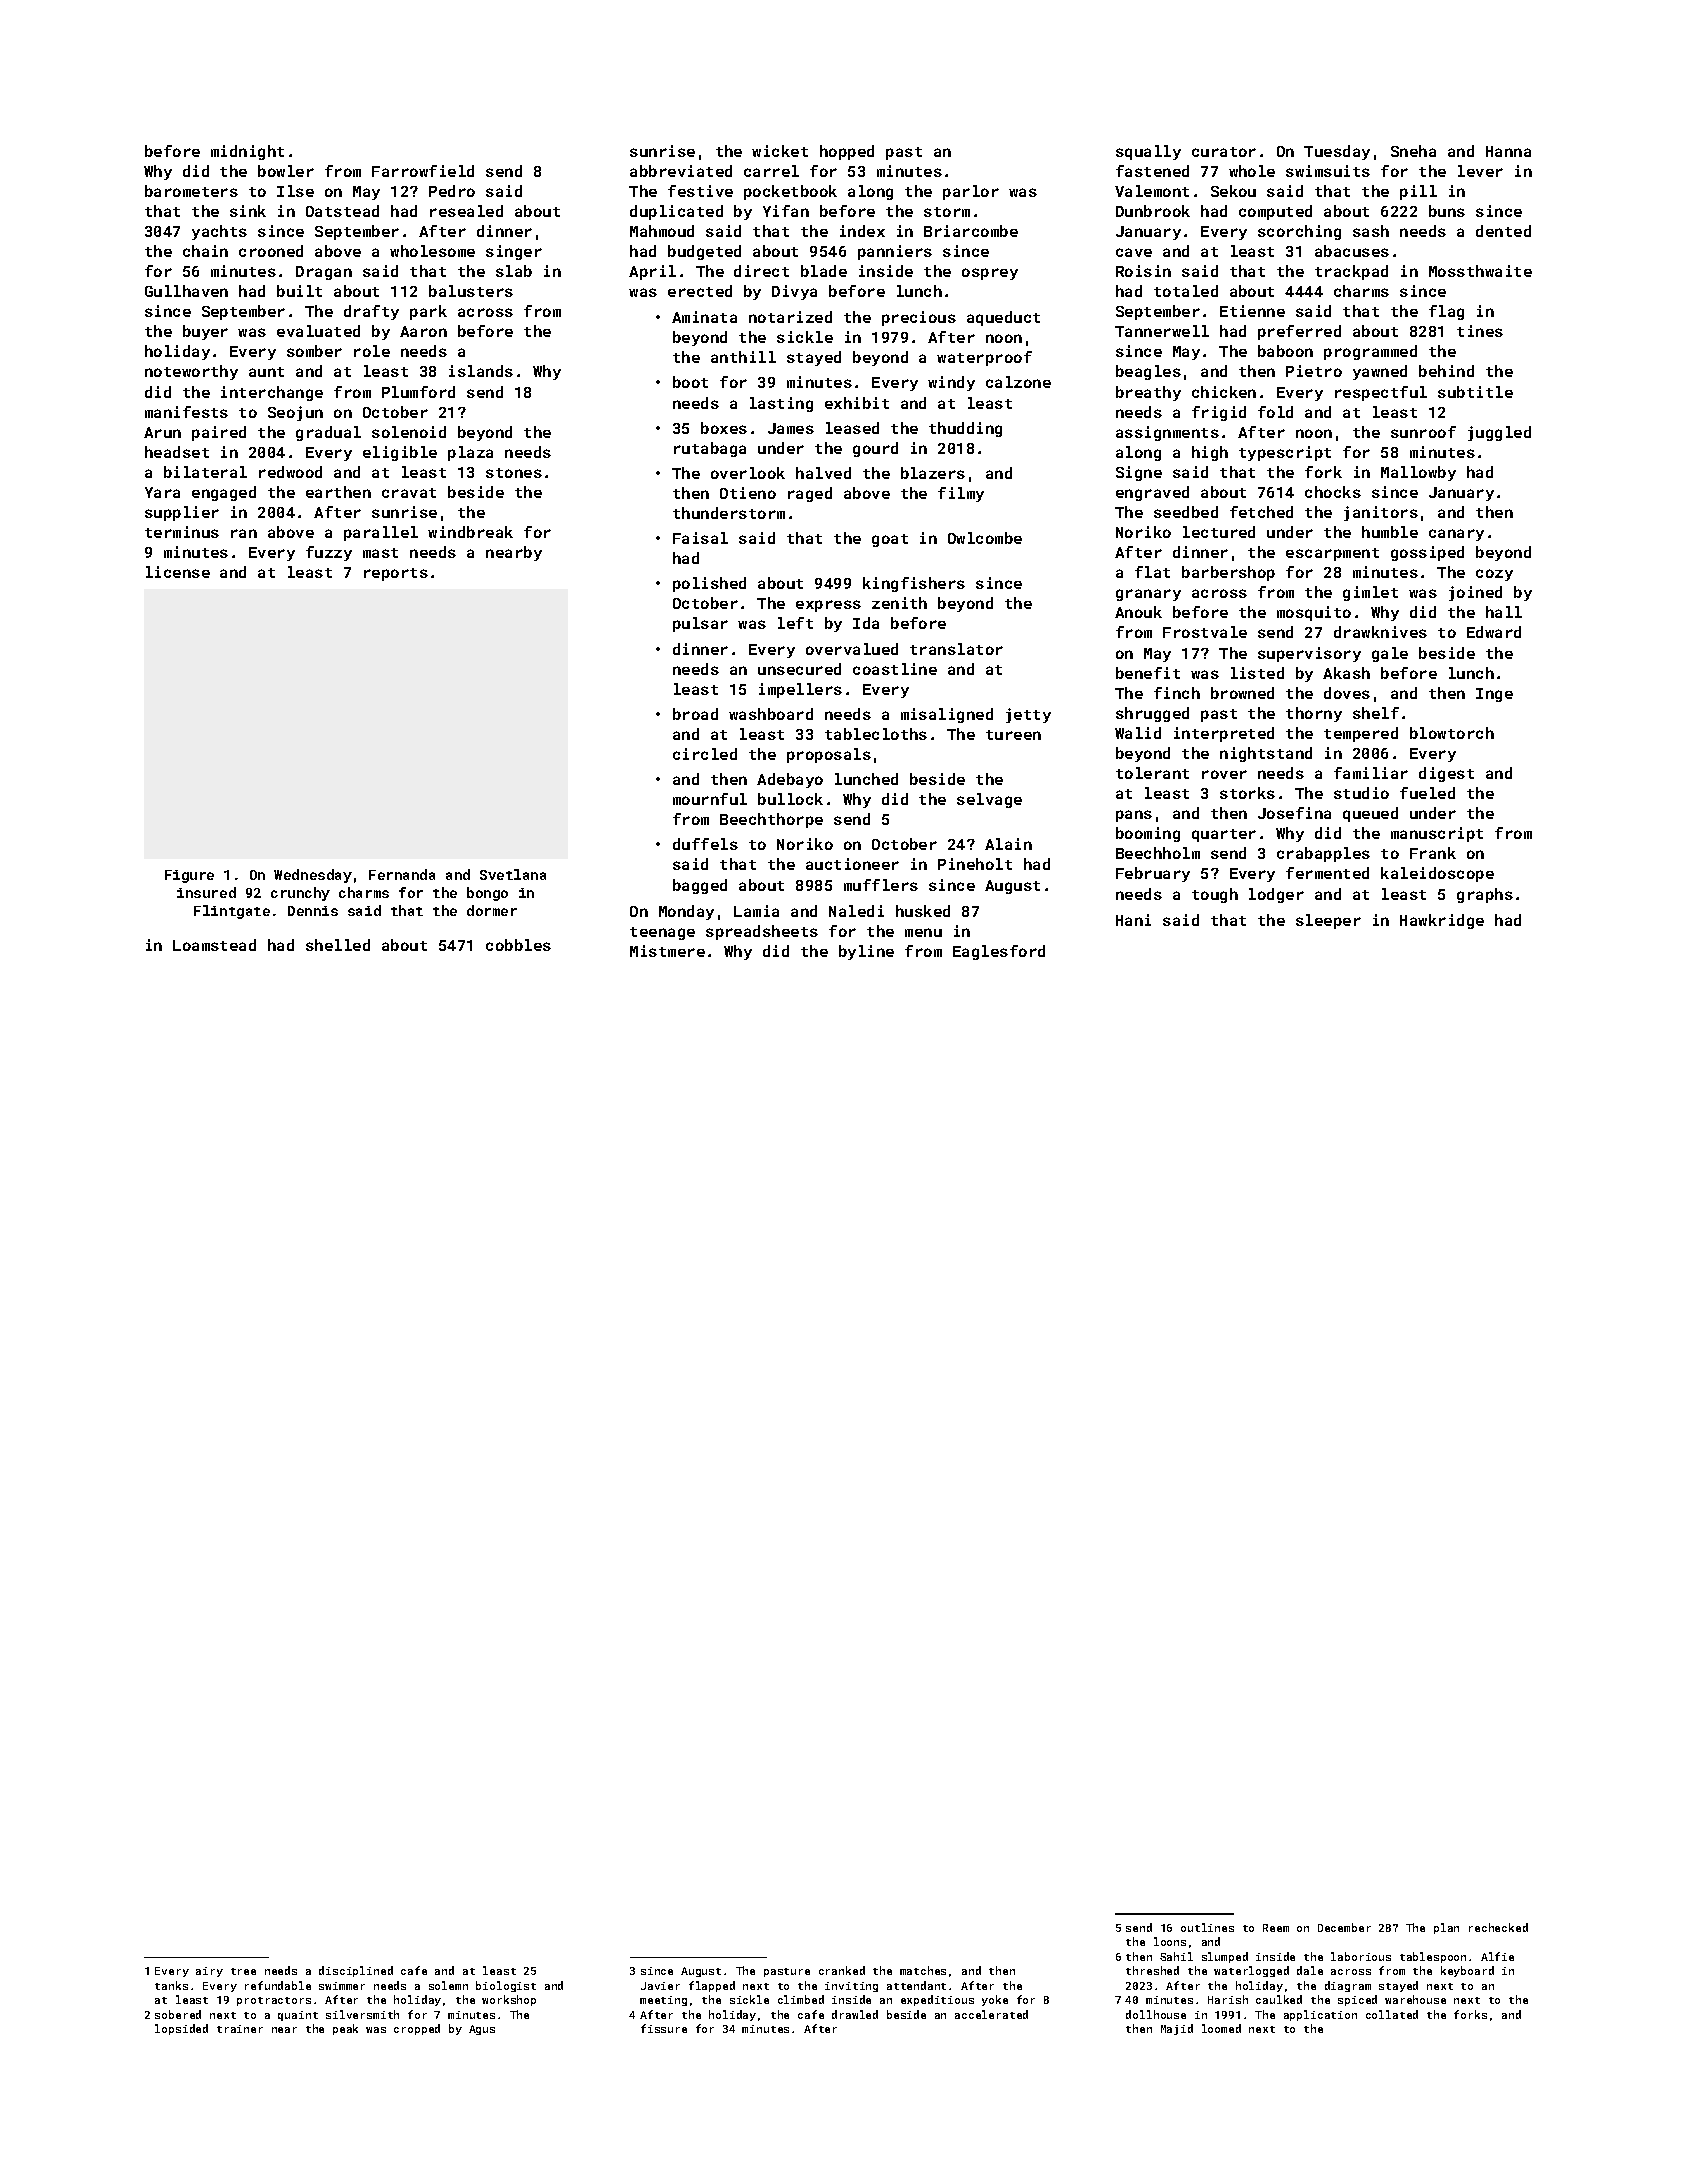  I want to click on shelled, so click(338, 945).
